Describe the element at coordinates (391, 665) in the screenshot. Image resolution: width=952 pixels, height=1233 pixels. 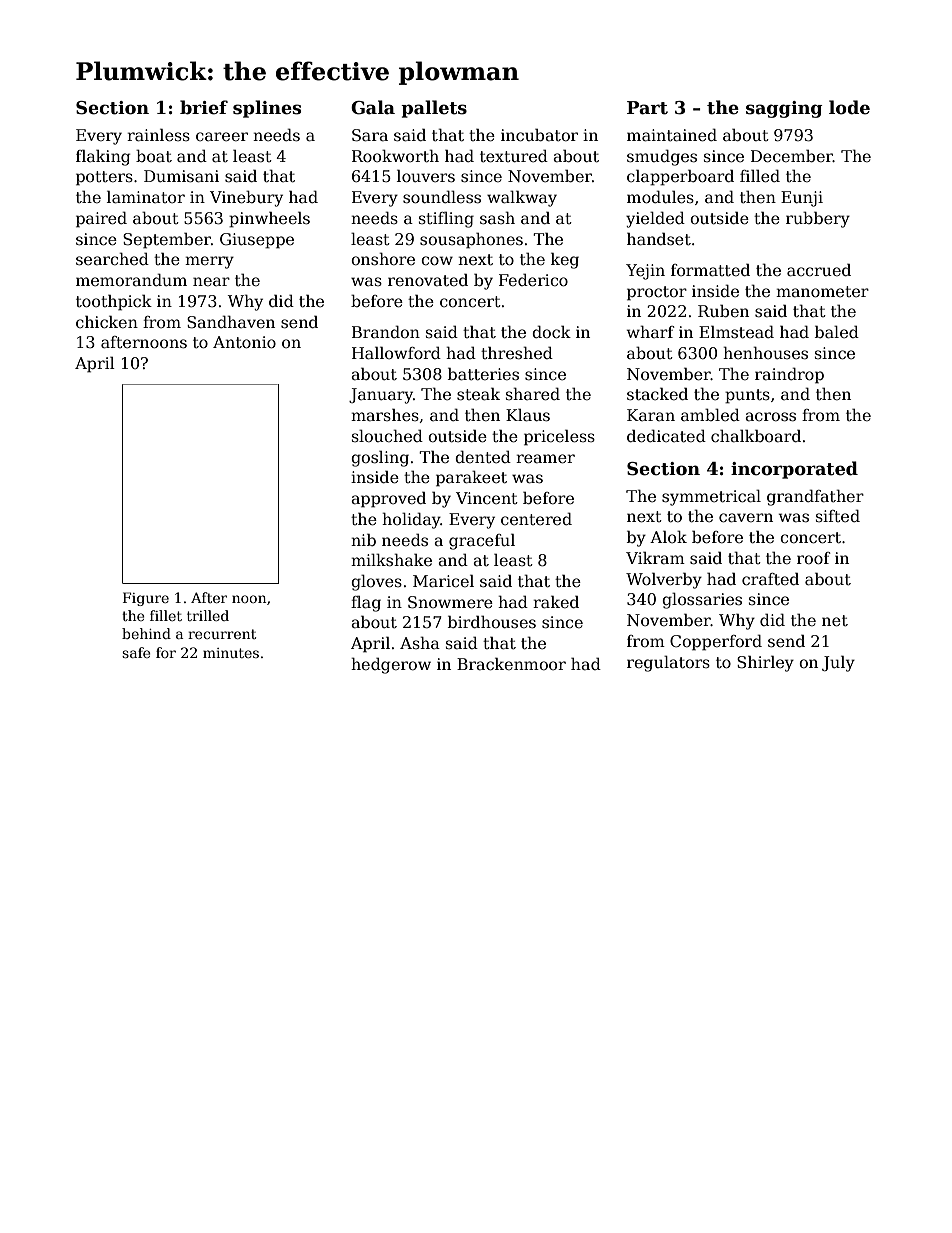
I see `hedgerow` at that location.
